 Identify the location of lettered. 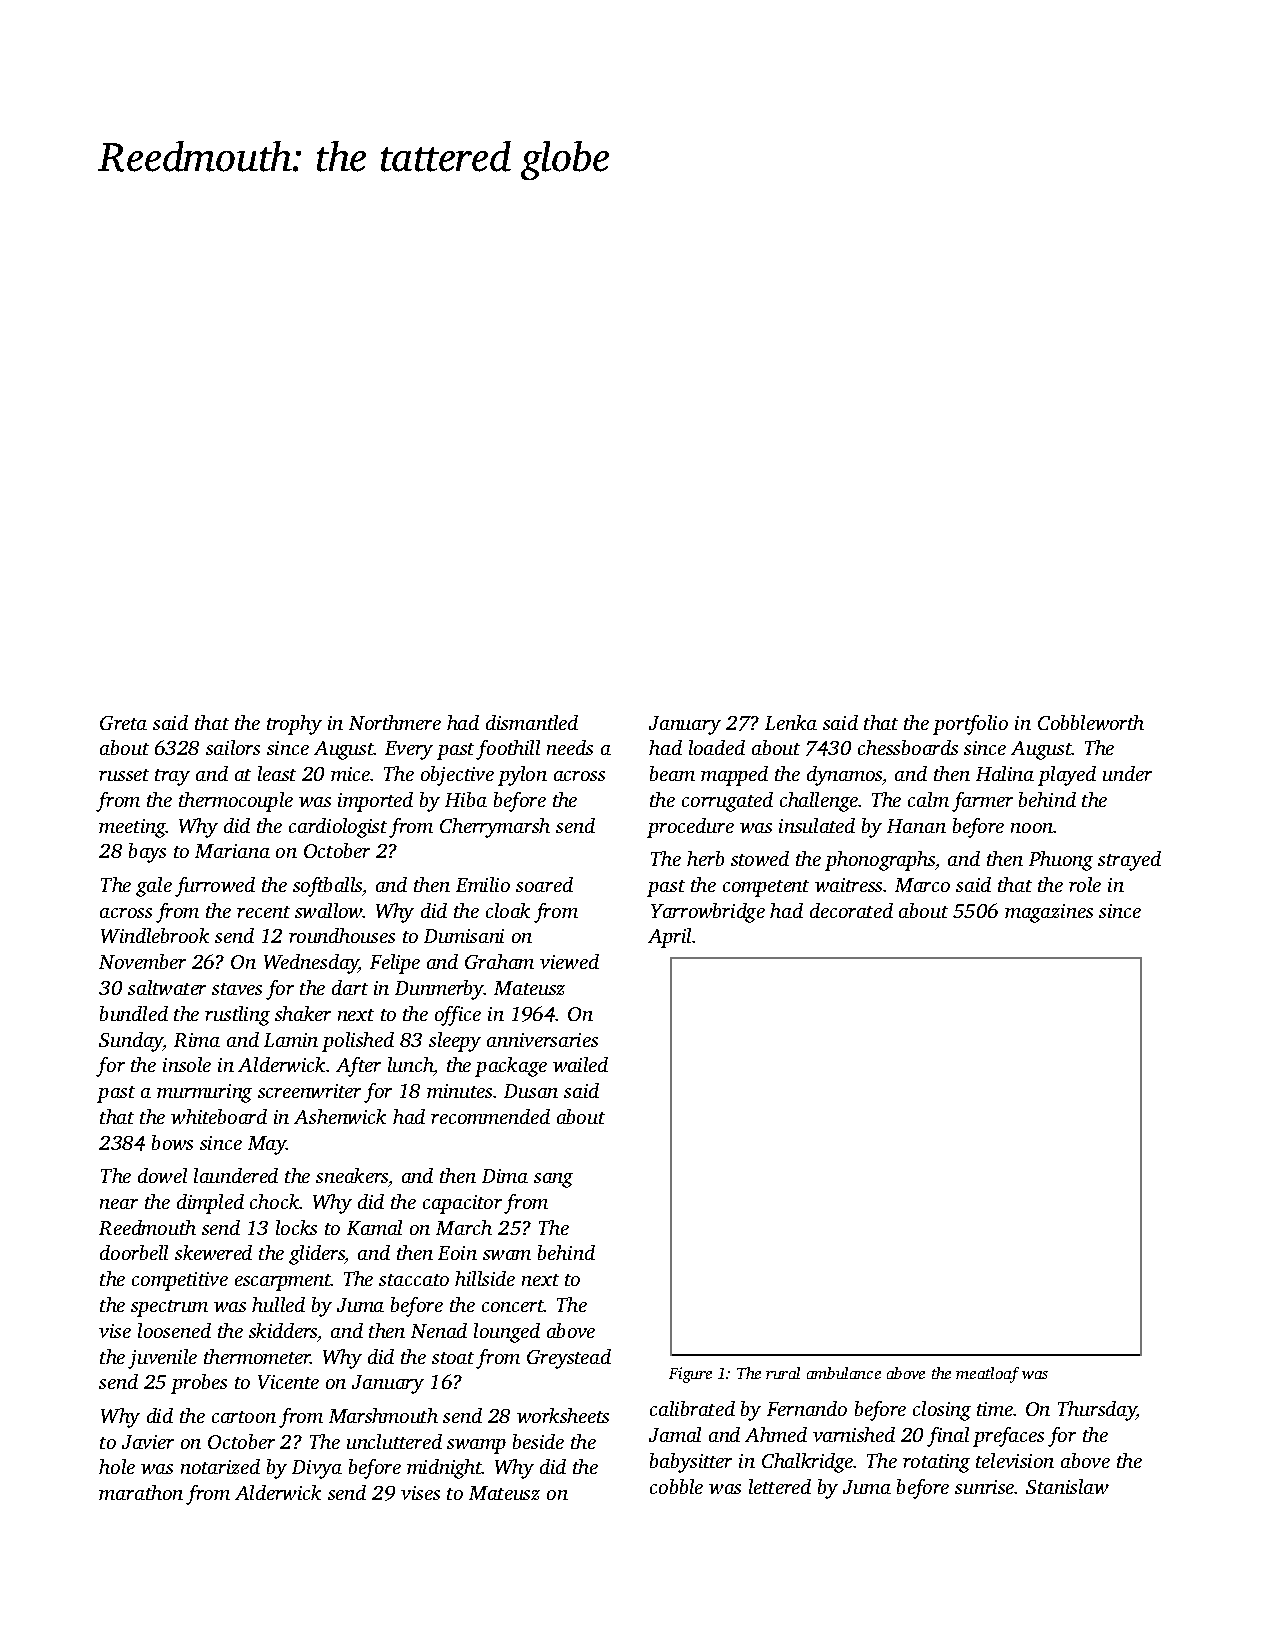
(780, 1486).
